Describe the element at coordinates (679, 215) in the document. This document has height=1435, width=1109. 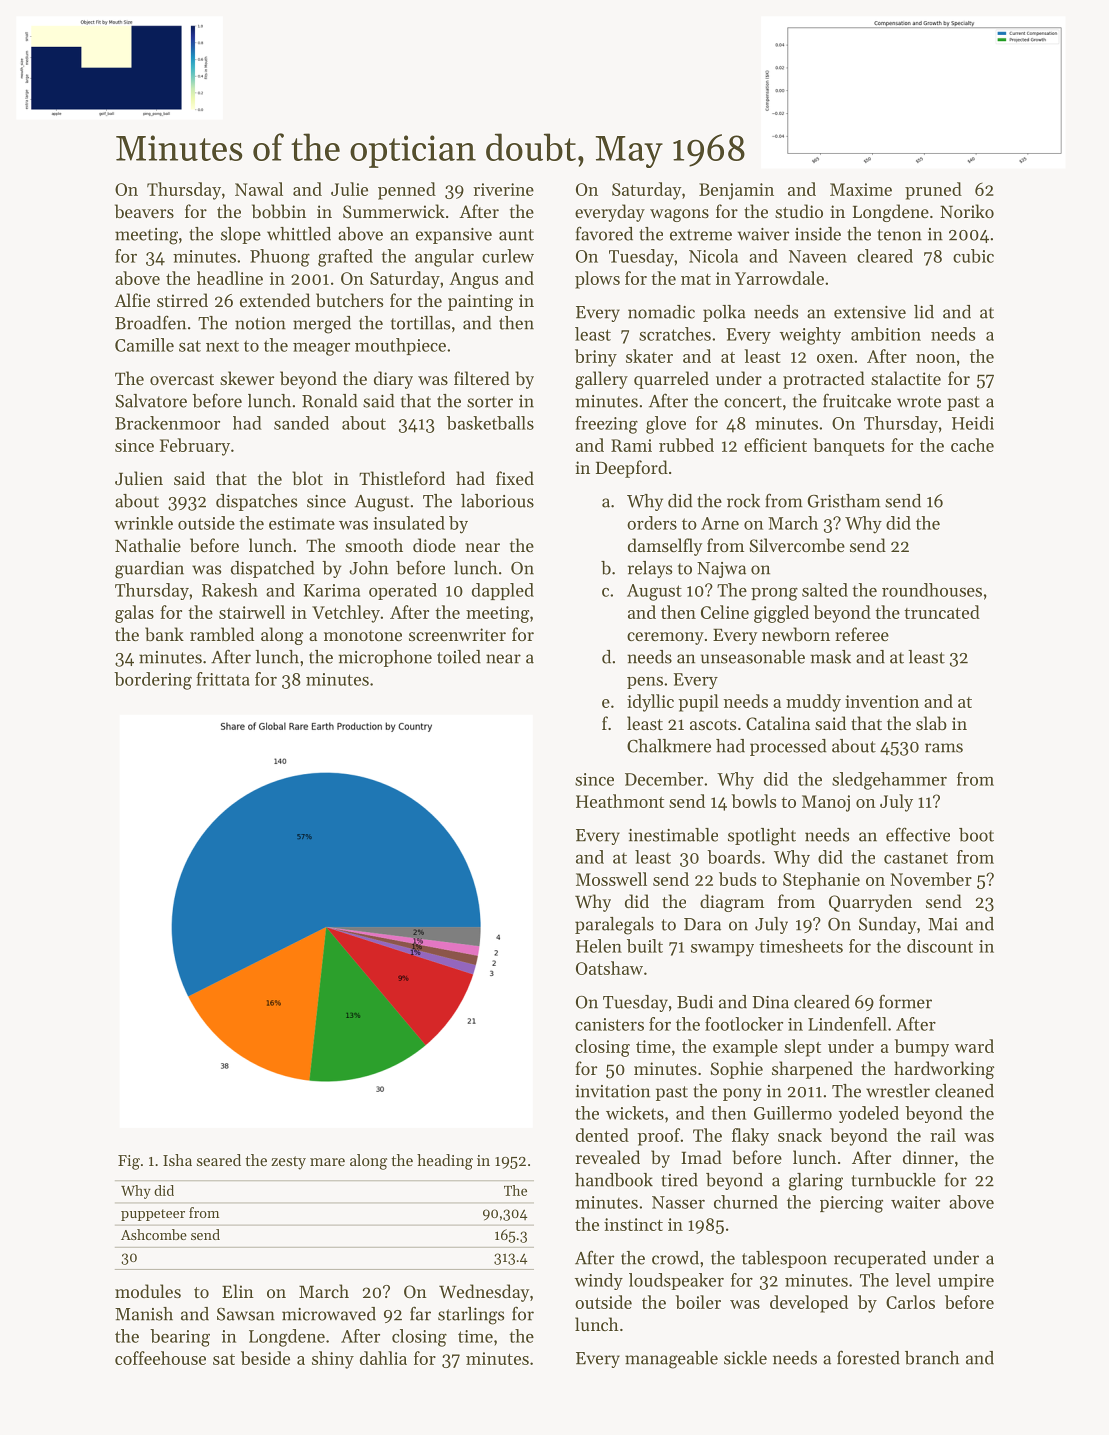
I see `wagons` at that location.
